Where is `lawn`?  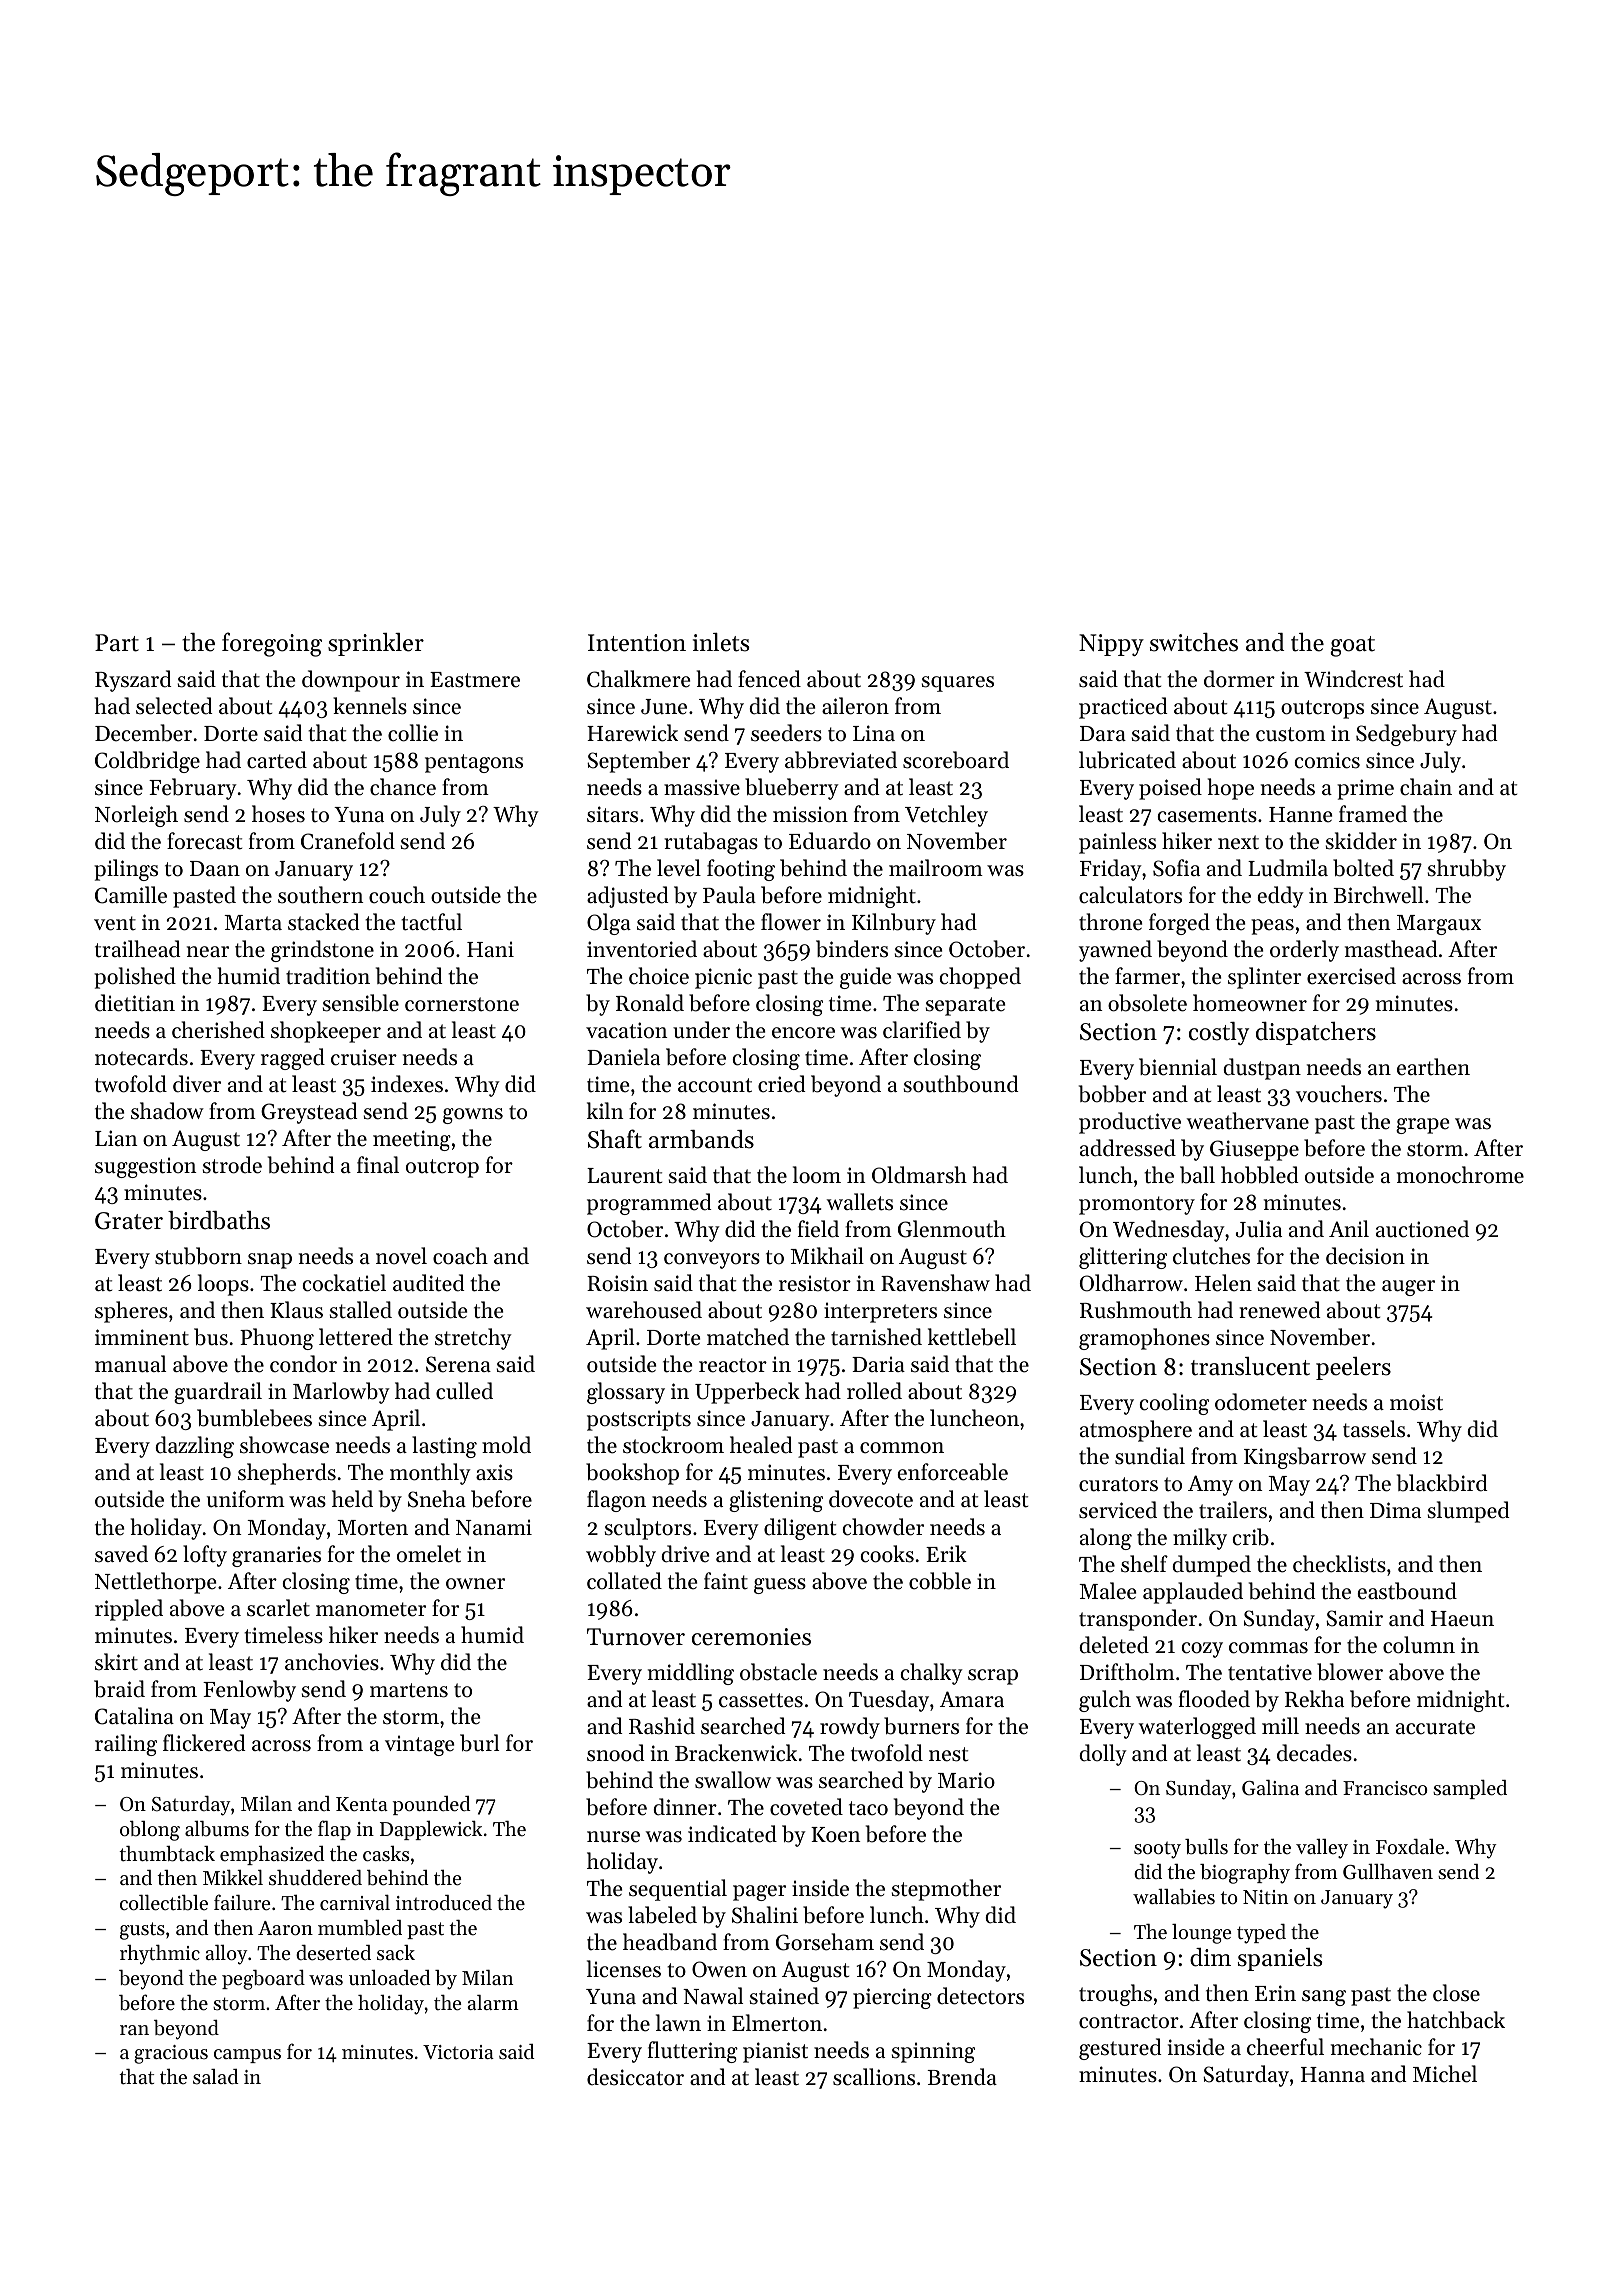
lawn is located at coordinates (678, 2022).
